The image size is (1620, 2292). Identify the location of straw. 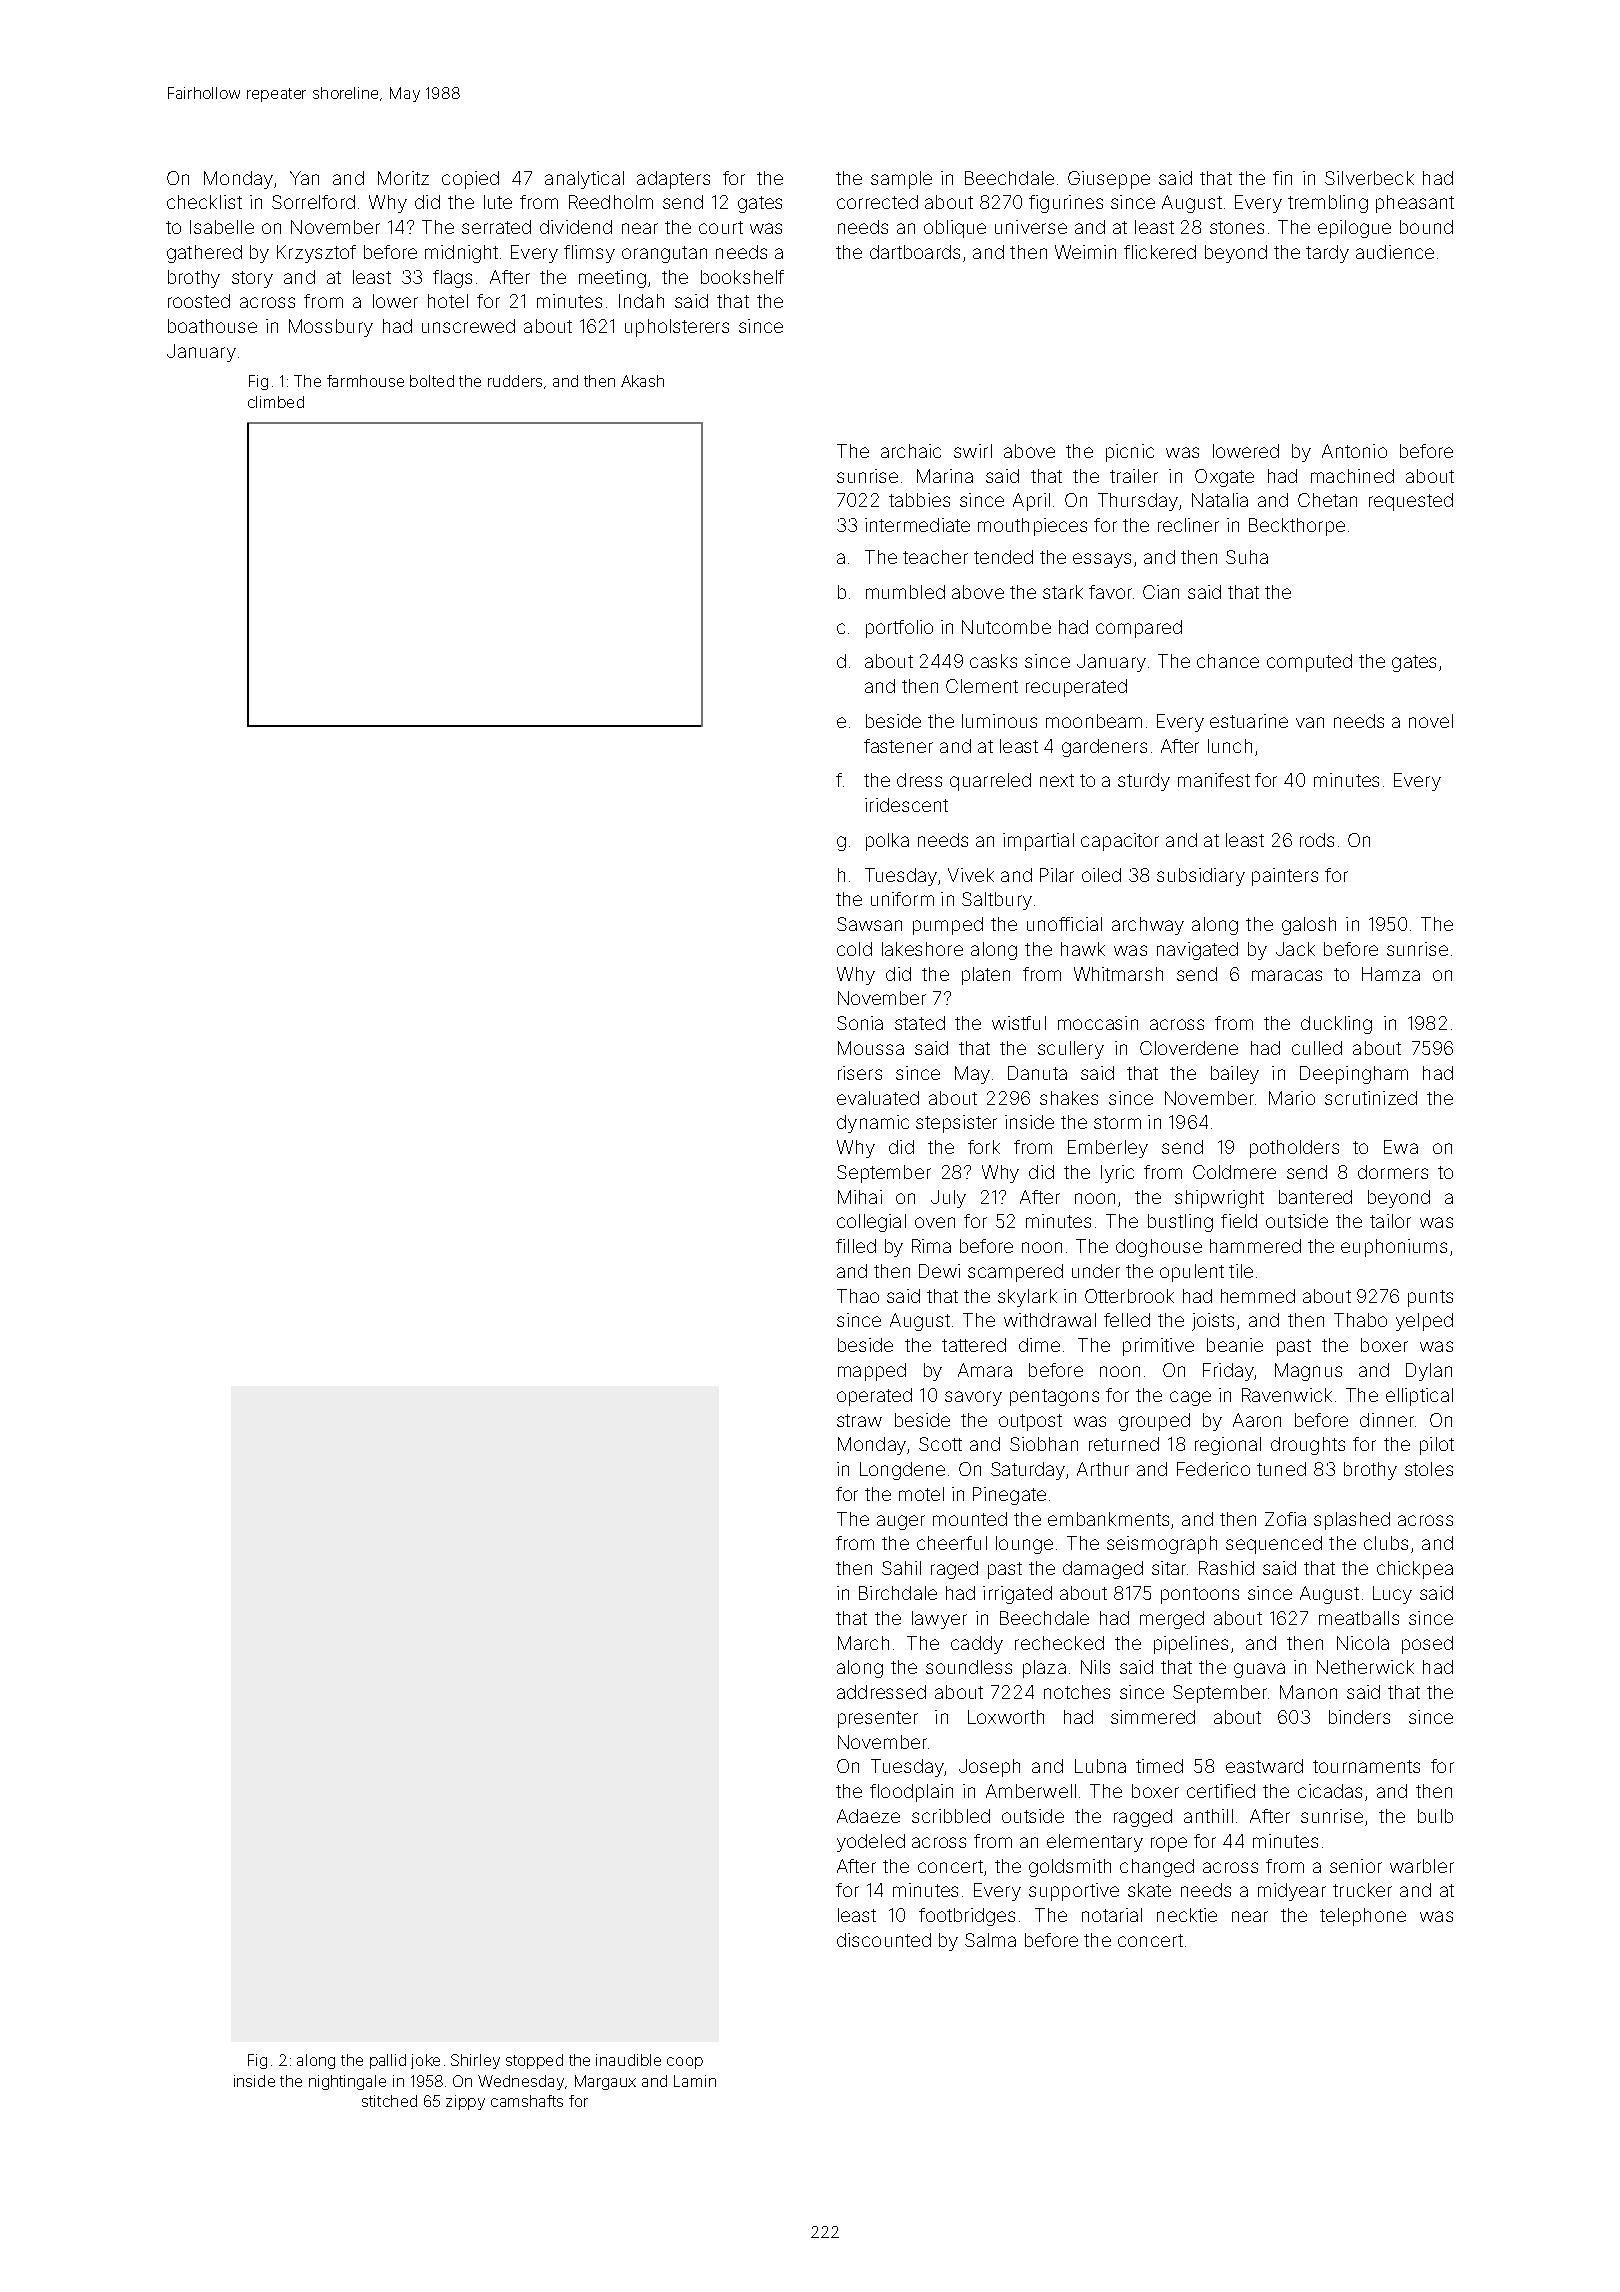
(859, 1420).
